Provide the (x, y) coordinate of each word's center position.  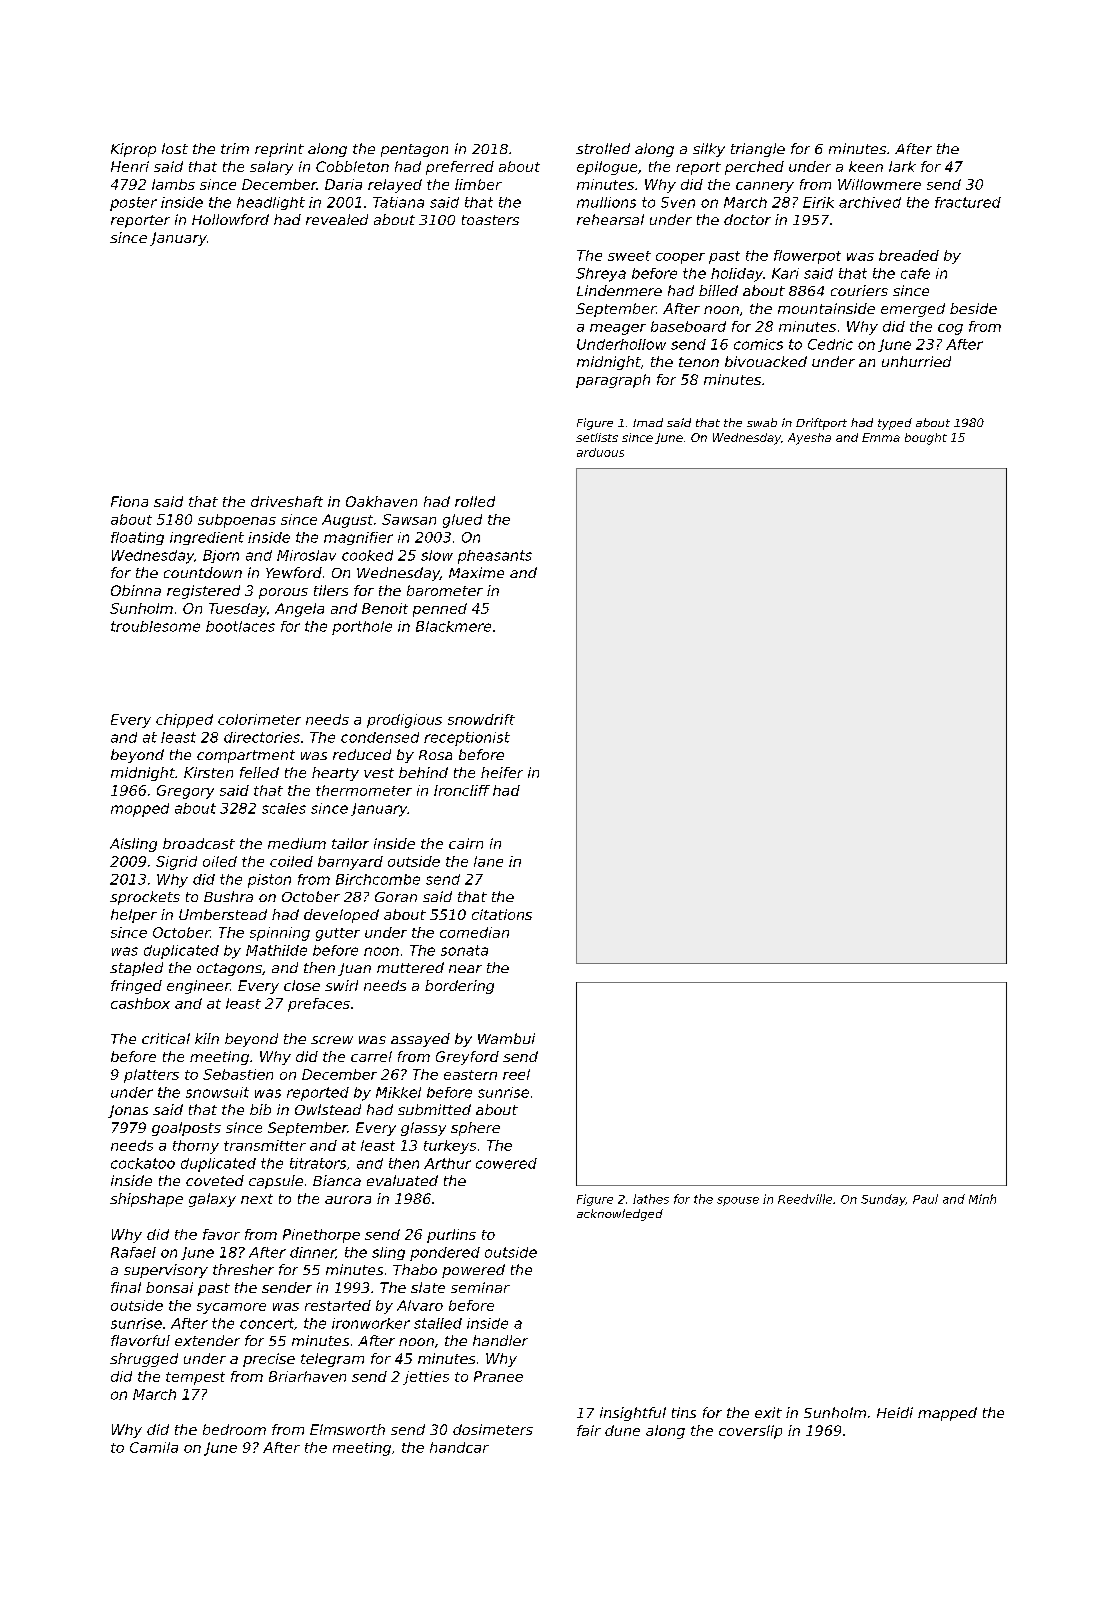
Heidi (895, 1412)
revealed (337, 219)
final (126, 1287)
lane (488, 861)
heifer (502, 772)
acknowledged (620, 1215)
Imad (648, 422)
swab (762, 422)
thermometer (364, 790)
